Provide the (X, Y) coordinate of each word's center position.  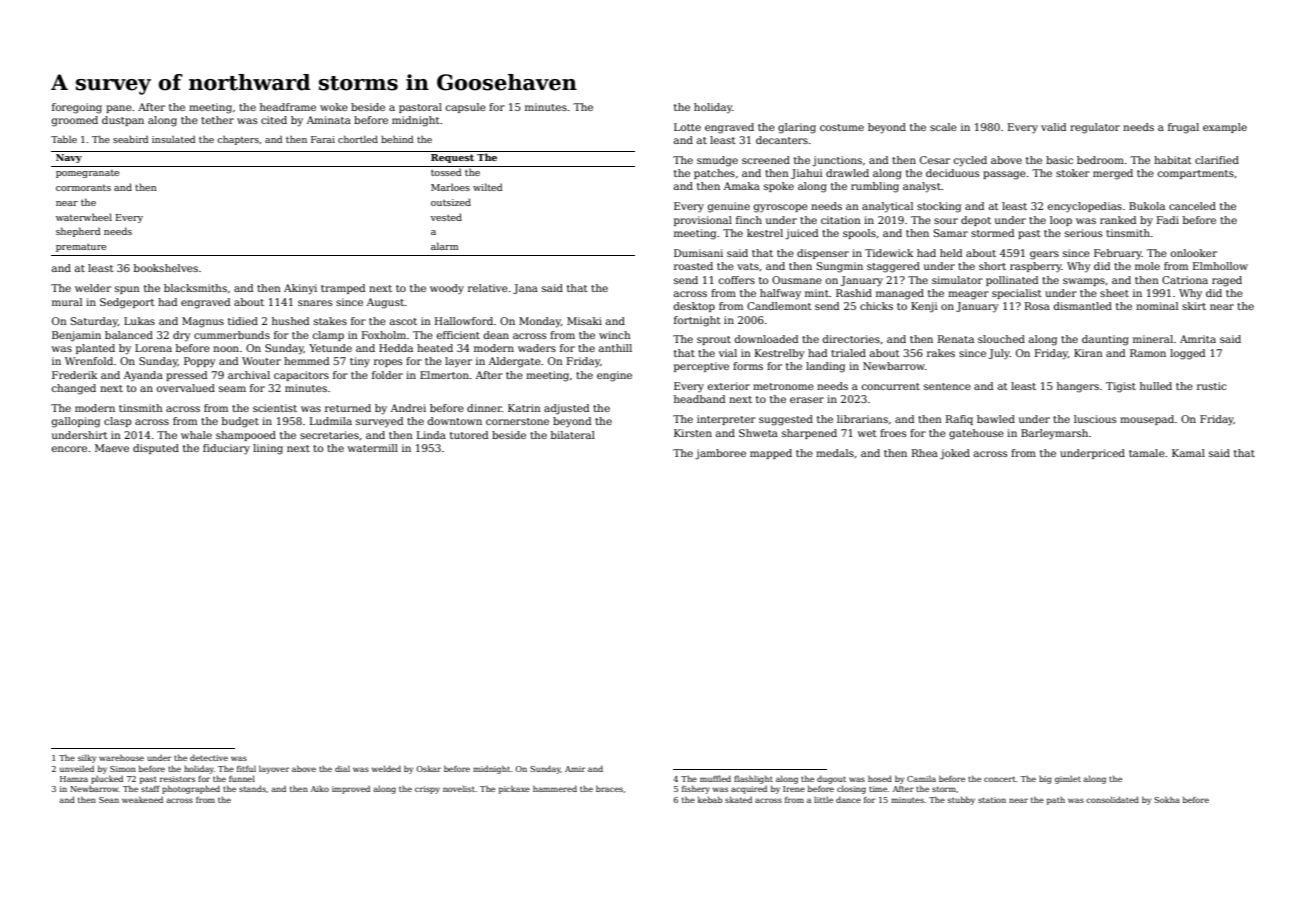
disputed (156, 449)
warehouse (121, 757)
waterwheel (84, 217)
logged (1187, 354)
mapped (771, 454)
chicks (876, 306)
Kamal (1188, 453)
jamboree (720, 454)
